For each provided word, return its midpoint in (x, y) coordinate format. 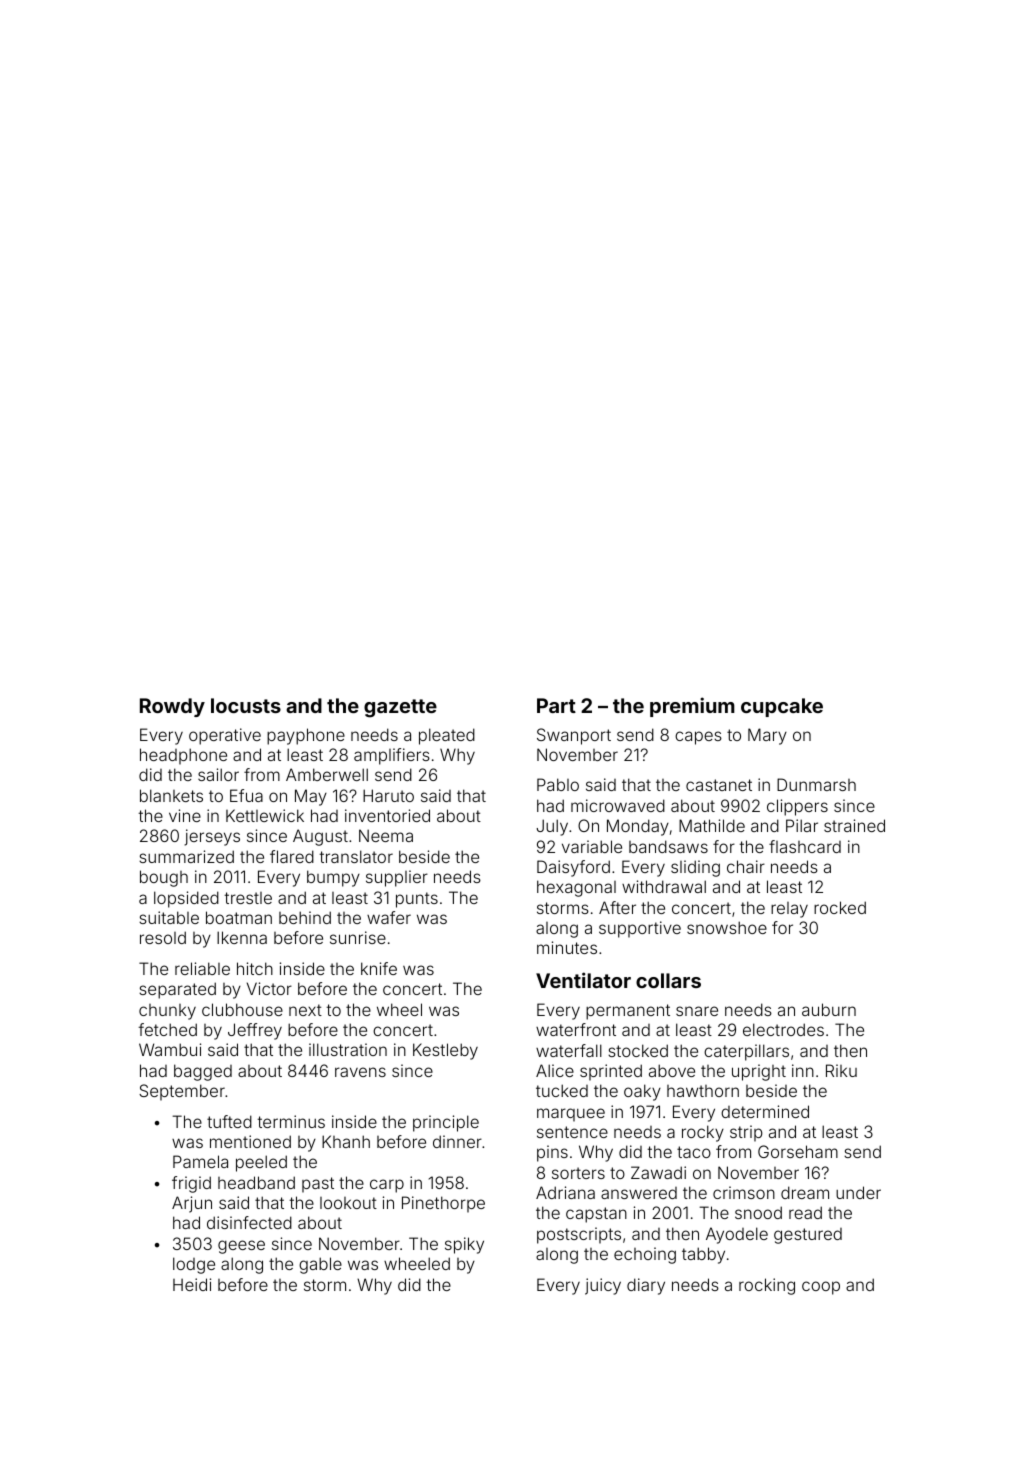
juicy (603, 1286)
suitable (169, 917)
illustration (348, 1049)
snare (697, 1011)
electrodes (783, 1029)
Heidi (192, 1284)
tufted (229, 1121)
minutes (567, 947)
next (305, 1010)
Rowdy (172, 707)
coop (821, 1288)
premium (692, 707)
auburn (829, 1009)
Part (556, 705)
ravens (360, 1072)
